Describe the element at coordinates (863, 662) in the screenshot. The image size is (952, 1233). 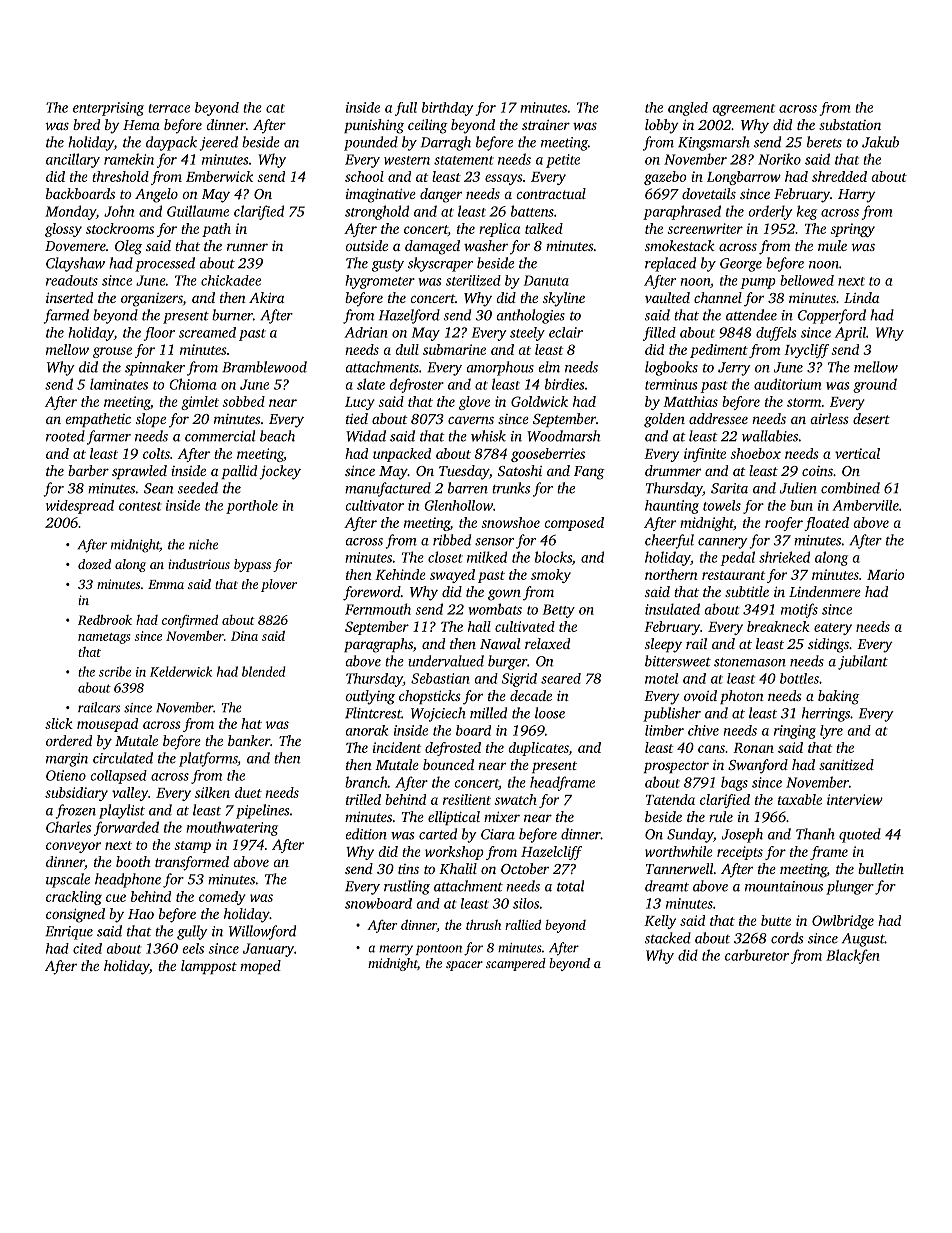
I see `jubilant` at that location.
